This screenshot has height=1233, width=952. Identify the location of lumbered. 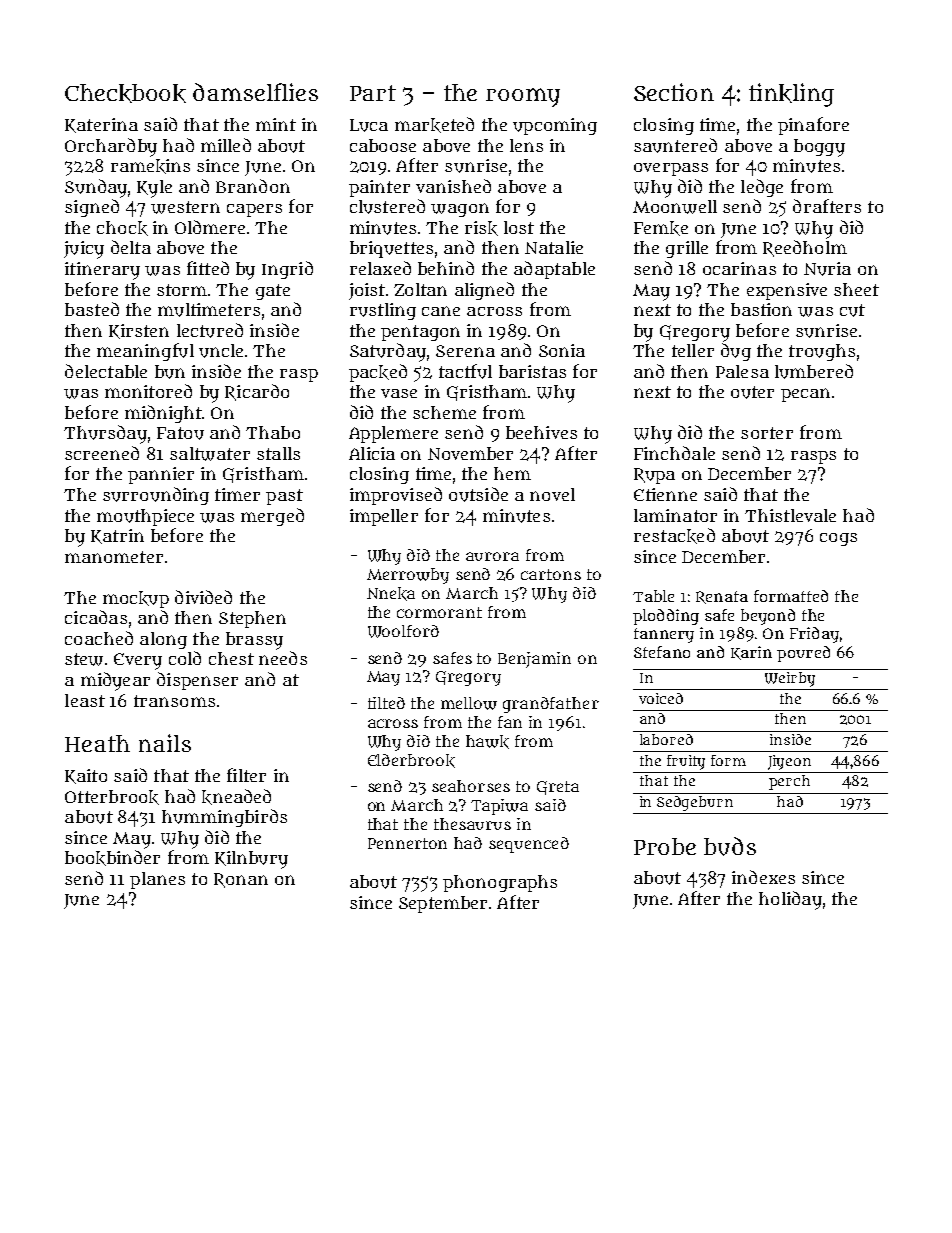
(814, 371).
